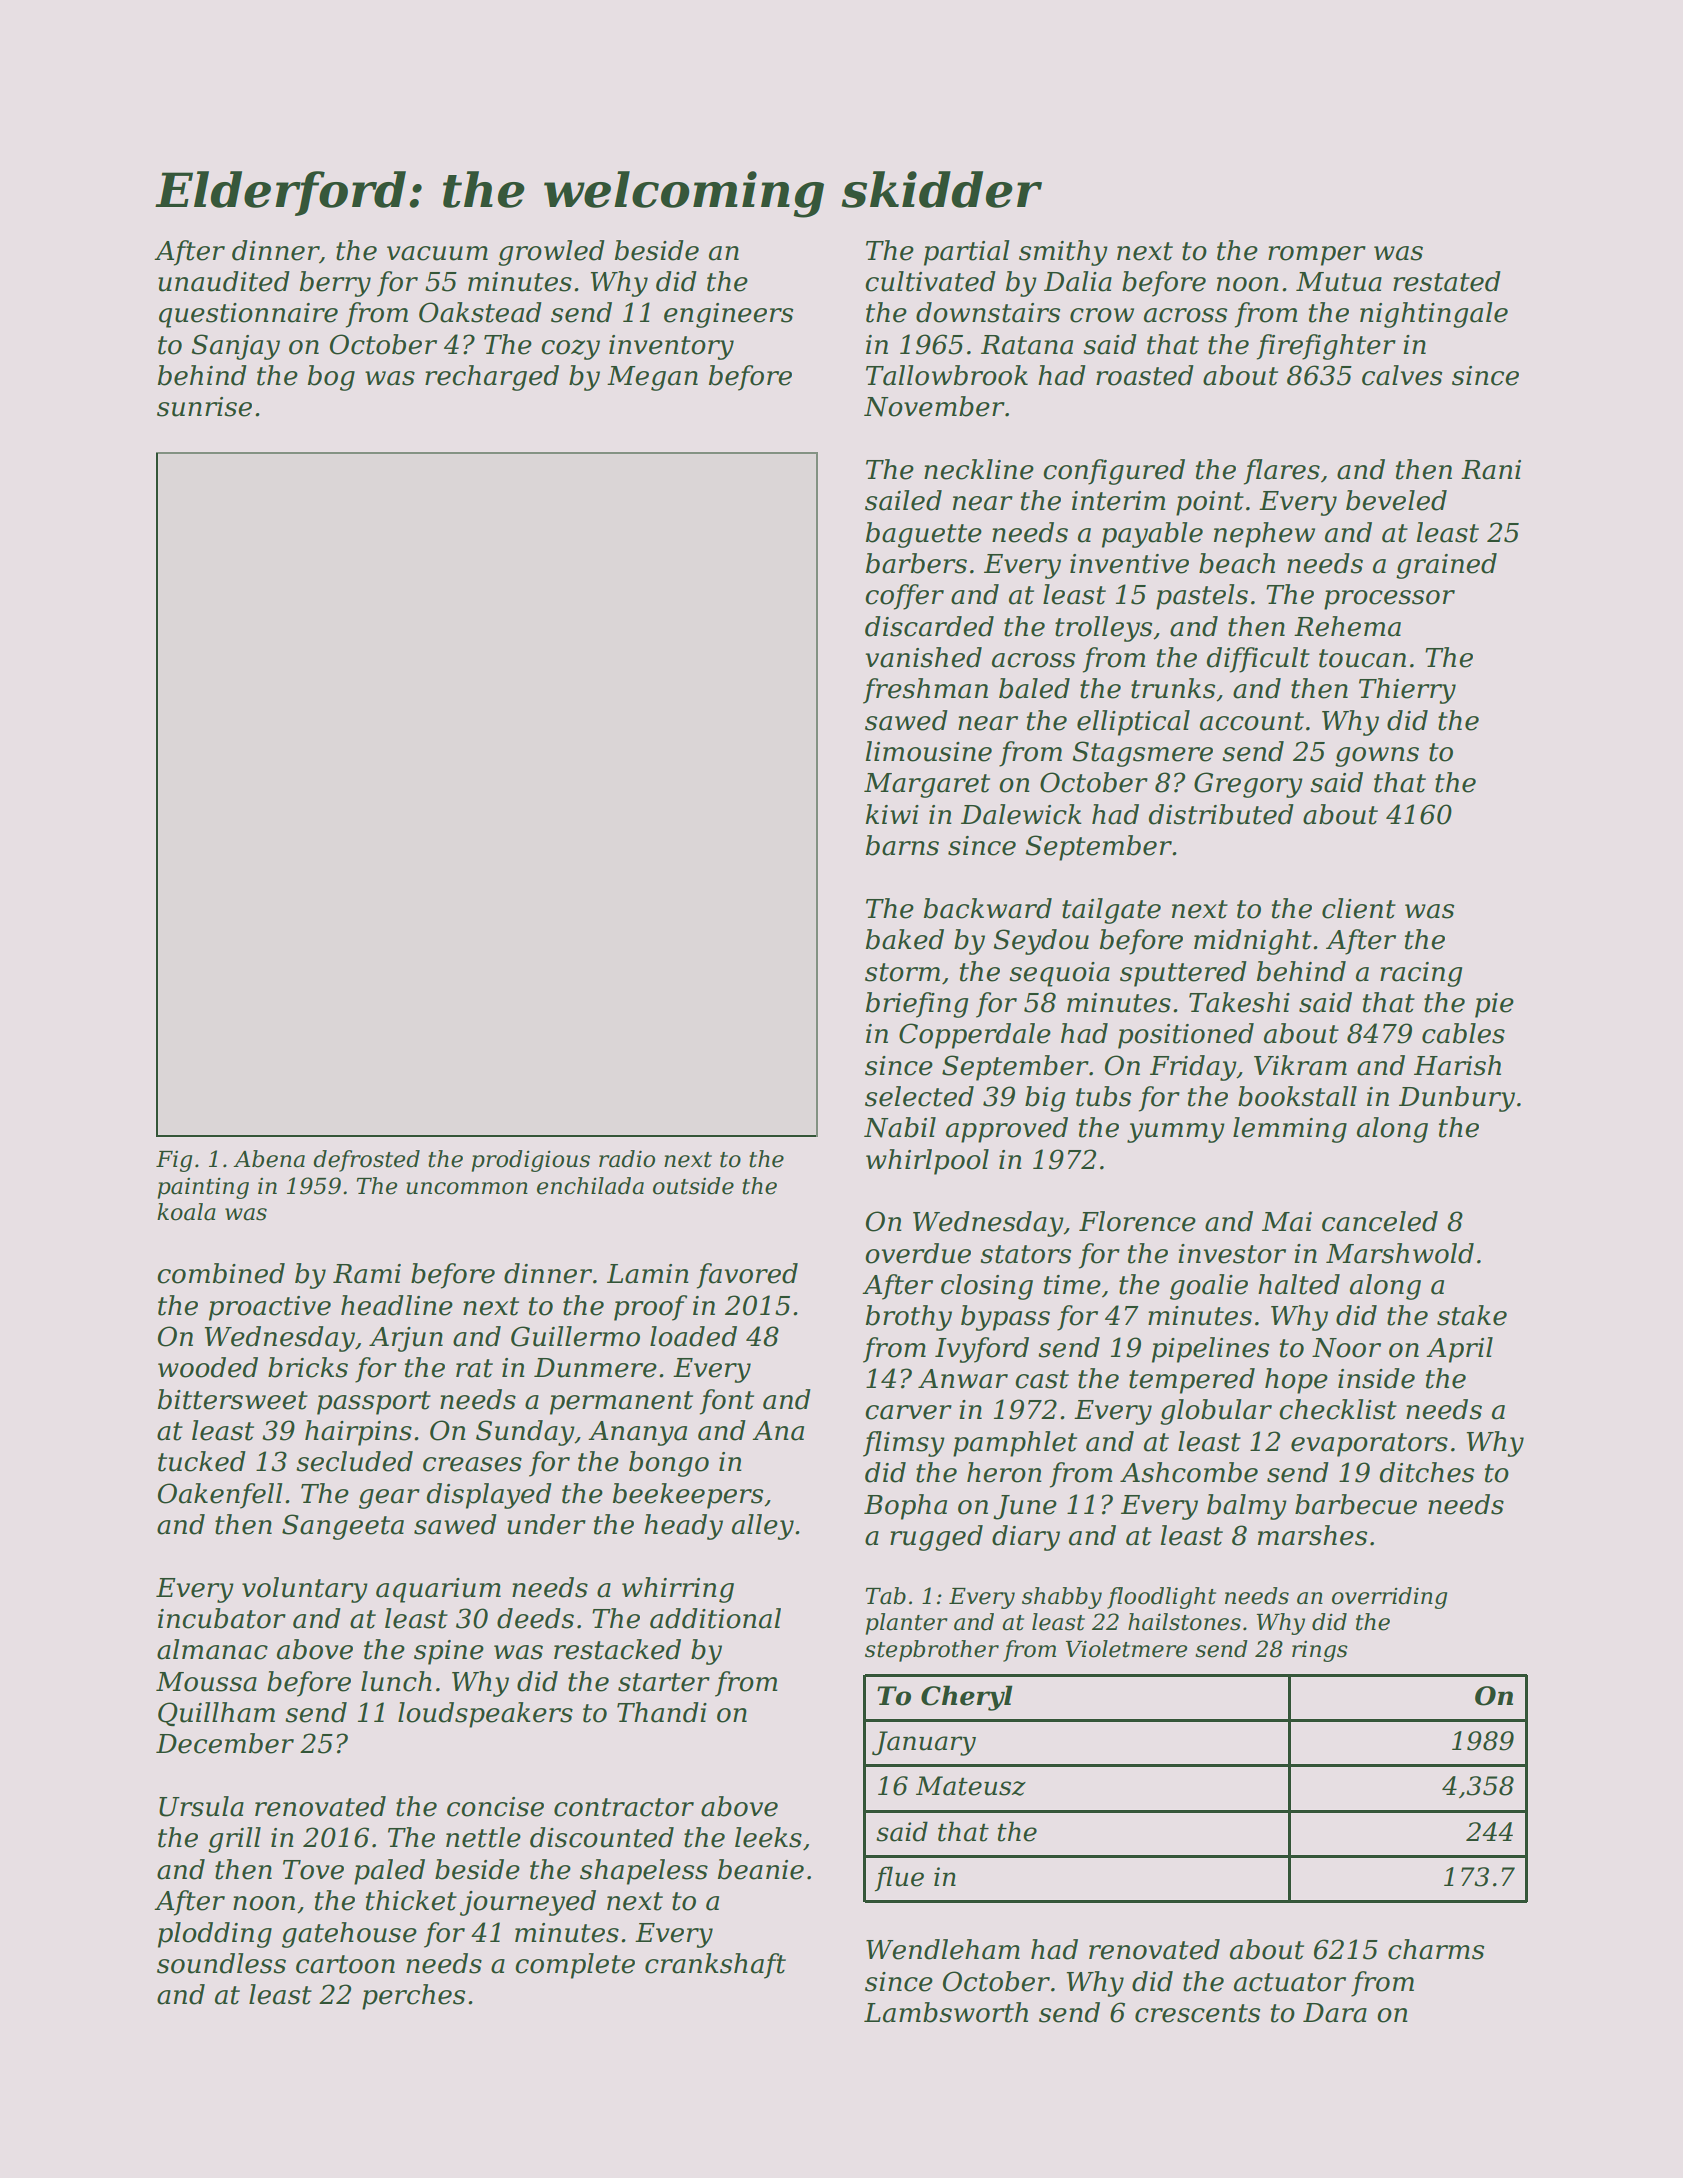 Image resolution: width=1683 pixels, height=2178 pixels. What do you see at coordinates (946, 2012) in the screenshot?
I see `Lambsworth` at bounding box center [946, 2012].
